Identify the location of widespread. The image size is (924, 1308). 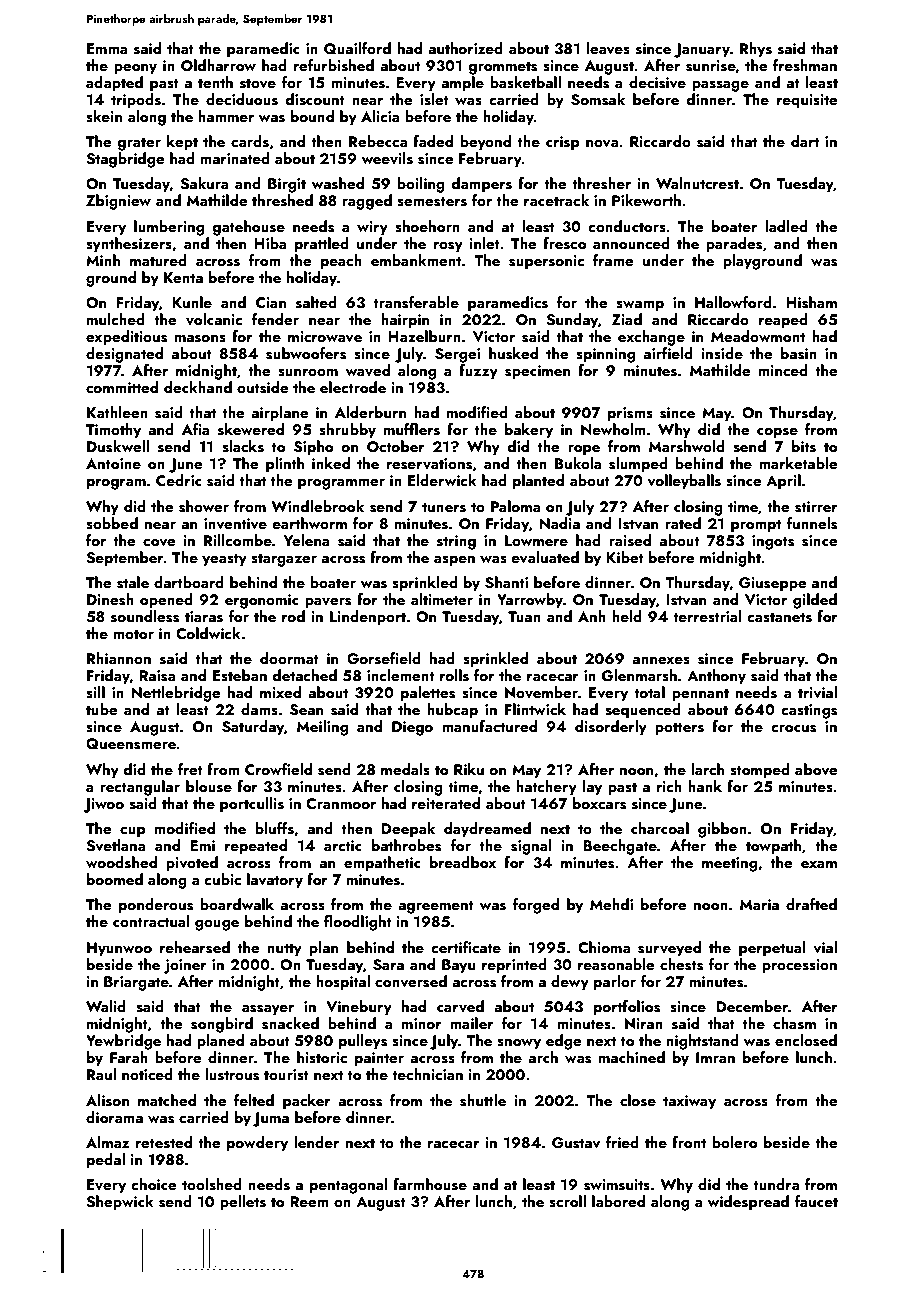
(748, 1203).
